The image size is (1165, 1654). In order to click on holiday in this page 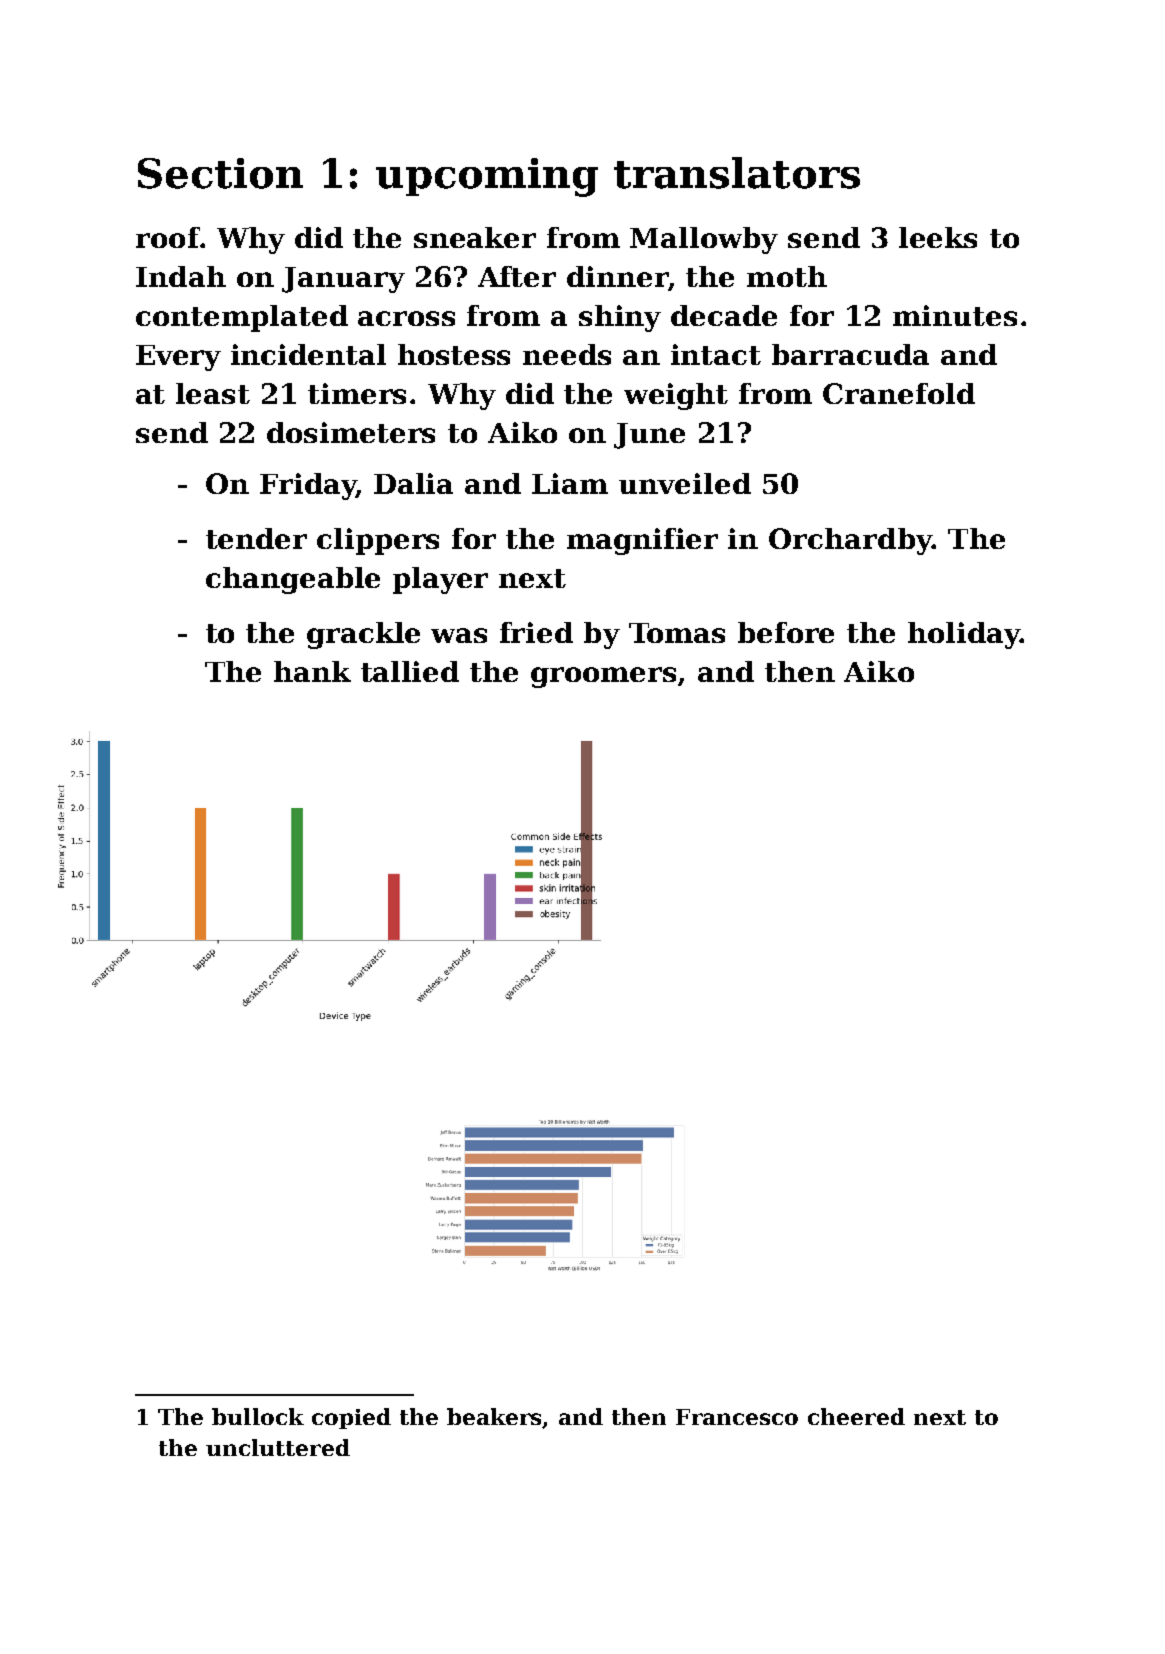, I will do `click(964, 635)`.
